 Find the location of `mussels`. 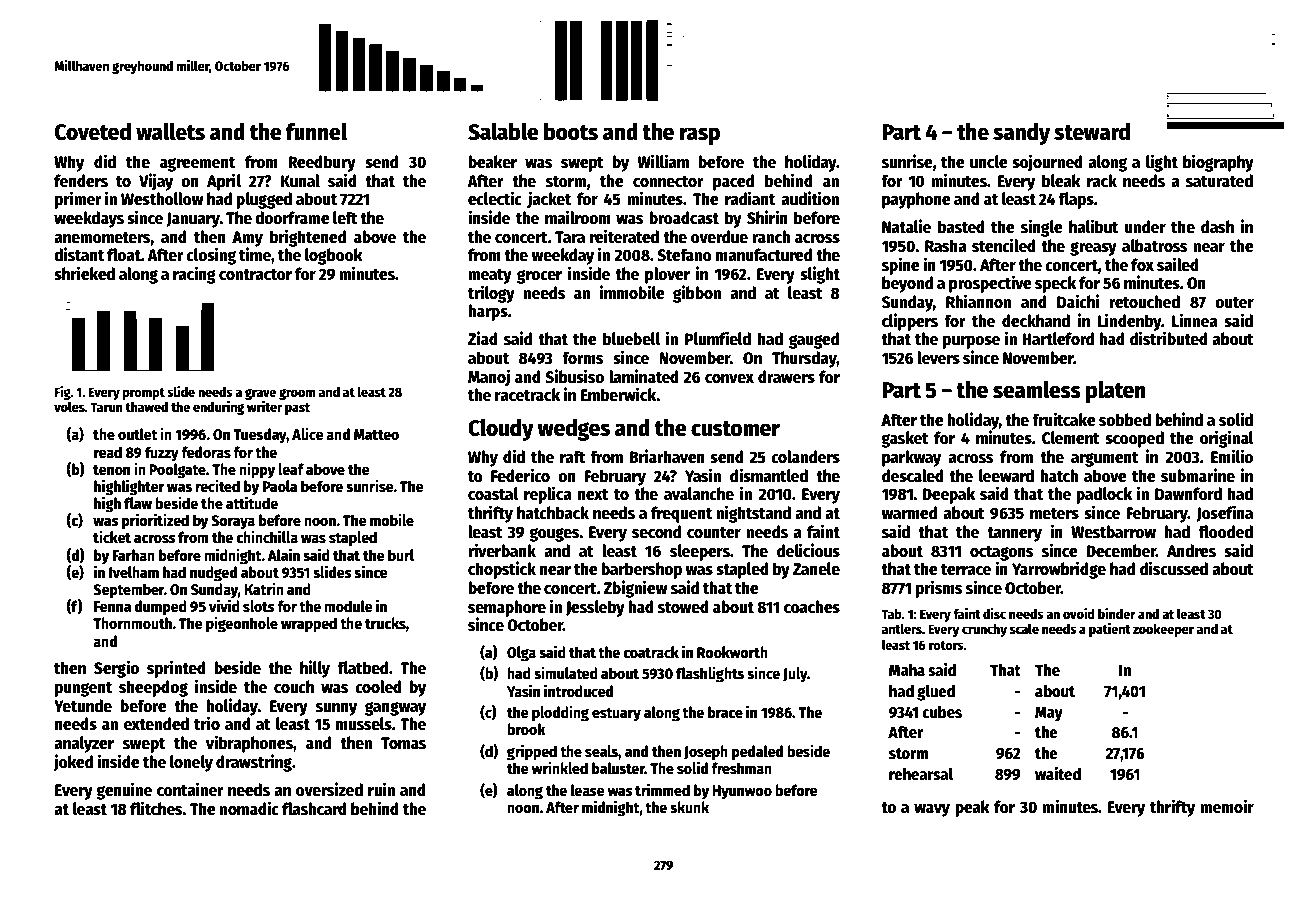

mussels is located at coordinates (364, 724).
